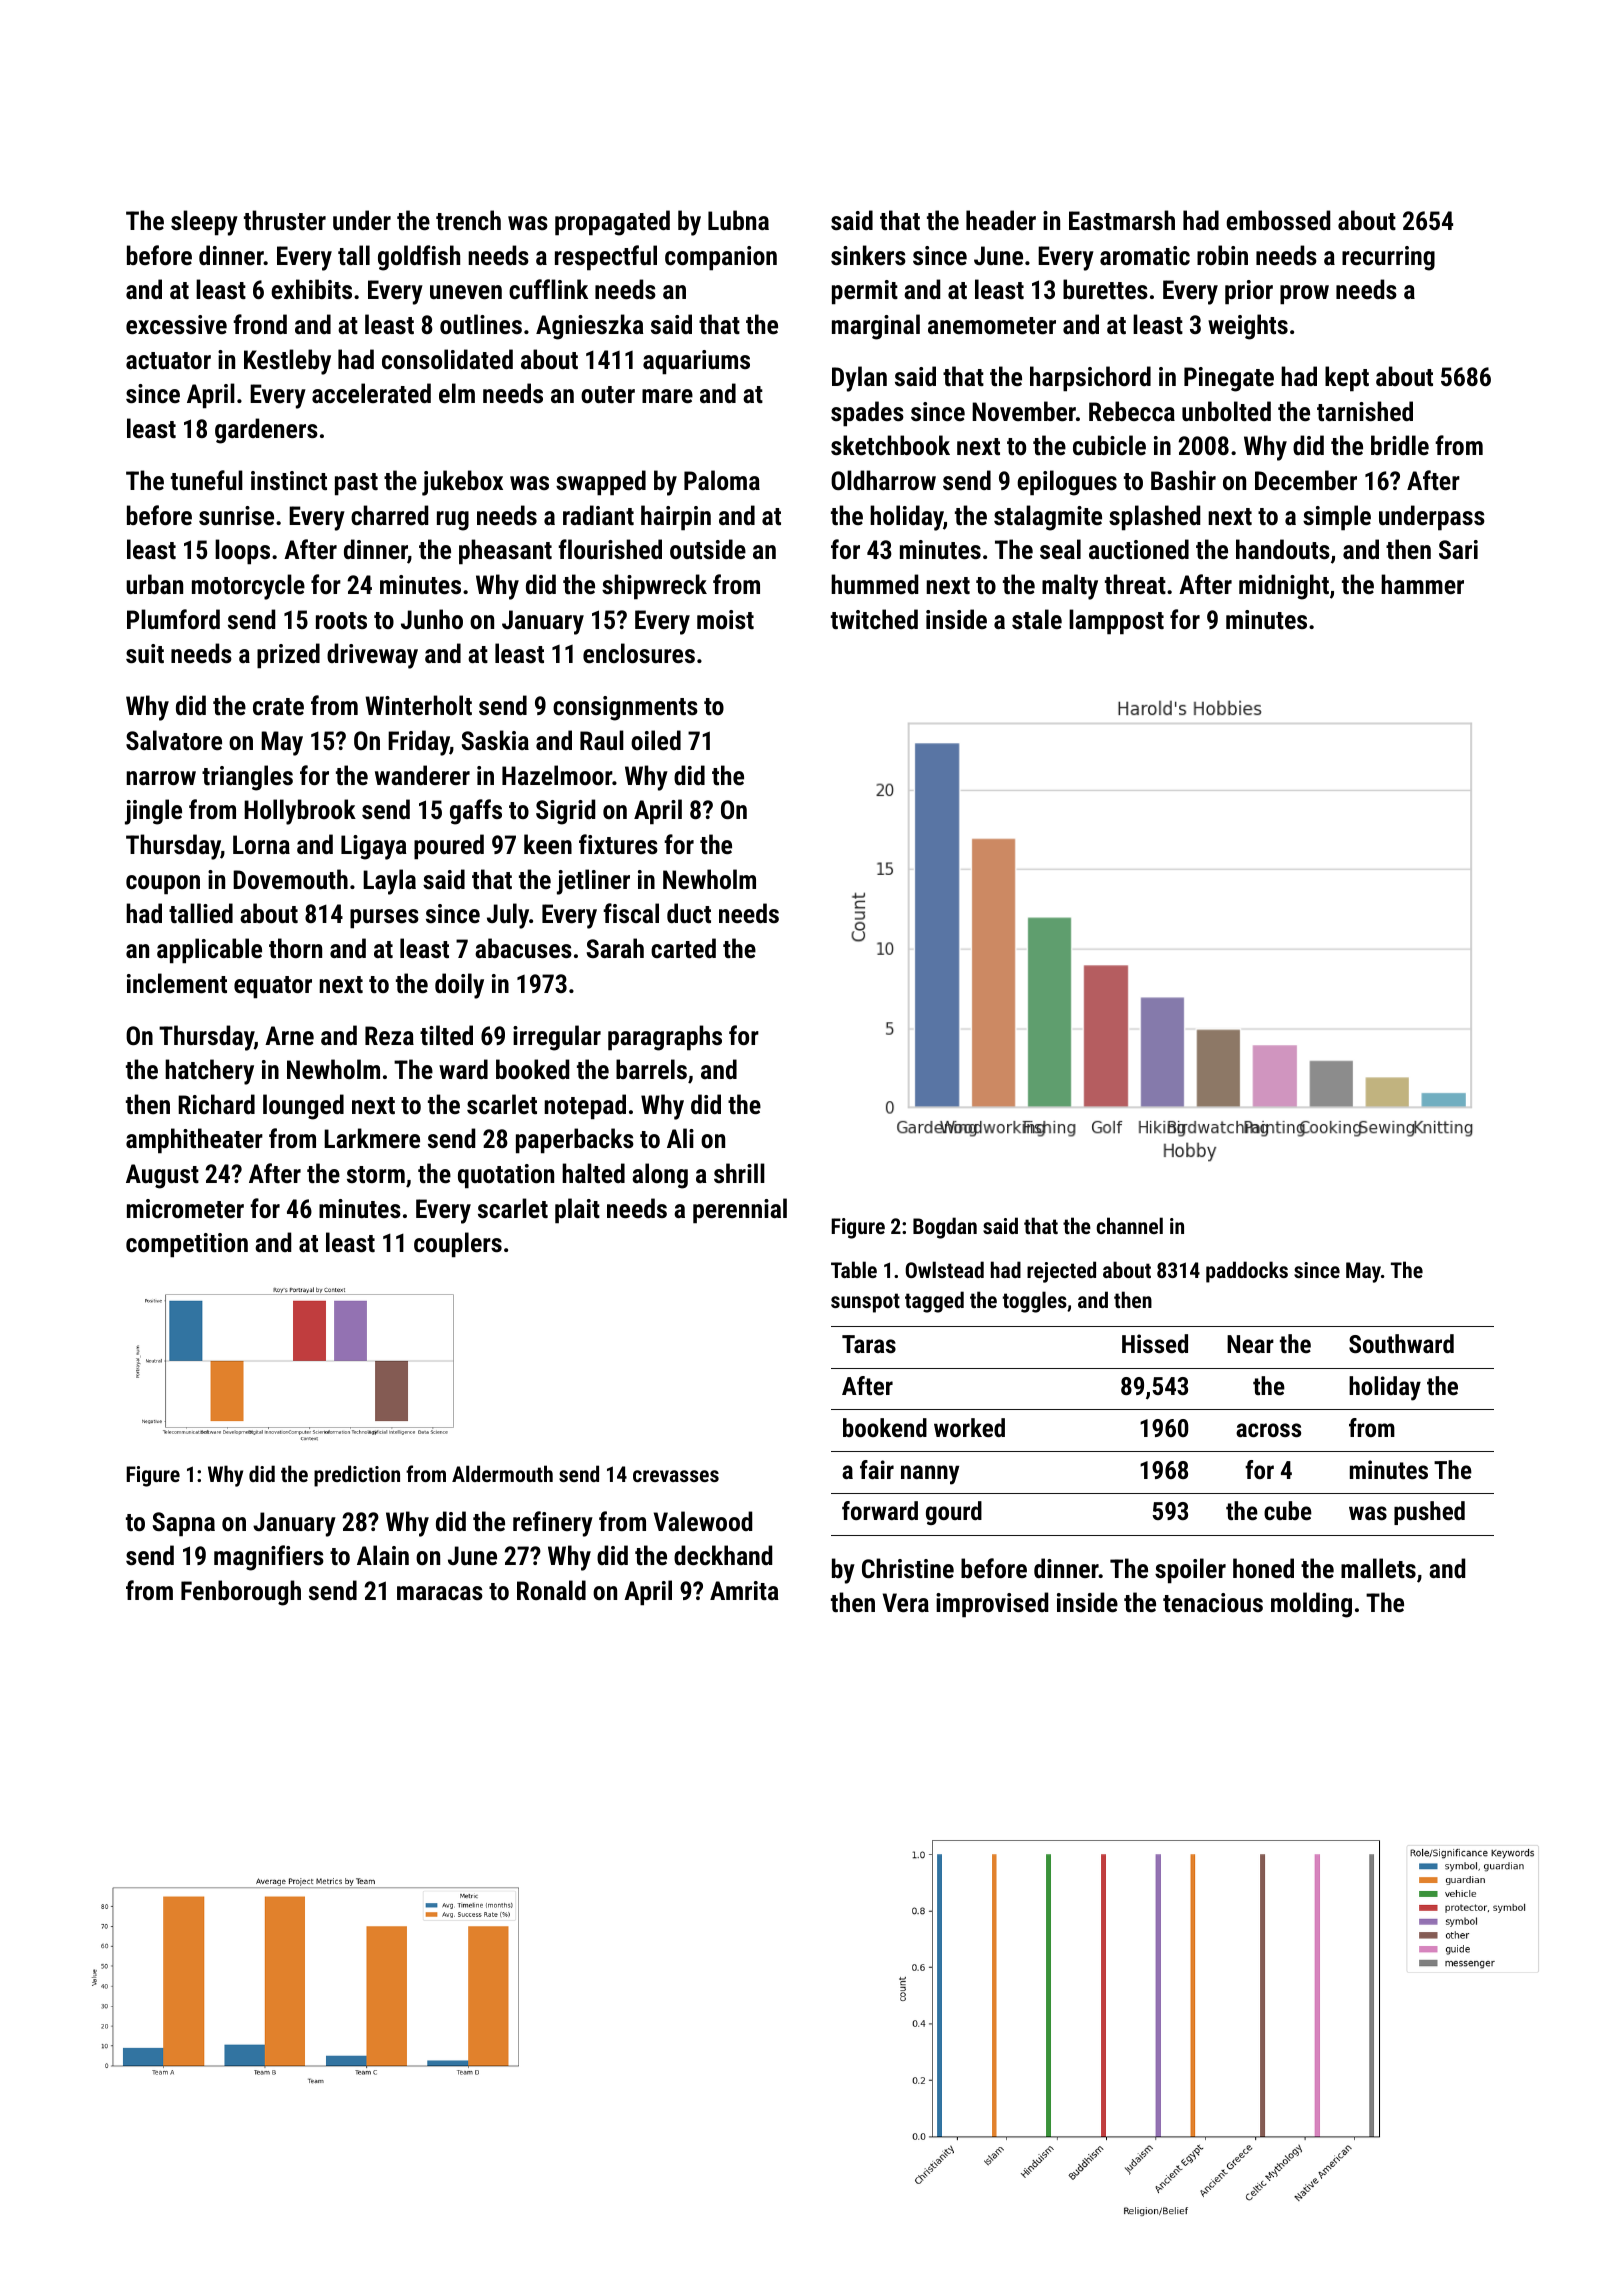  Describe the element at coordinates (285, 220) in the page. I see `thruster` at that location.
